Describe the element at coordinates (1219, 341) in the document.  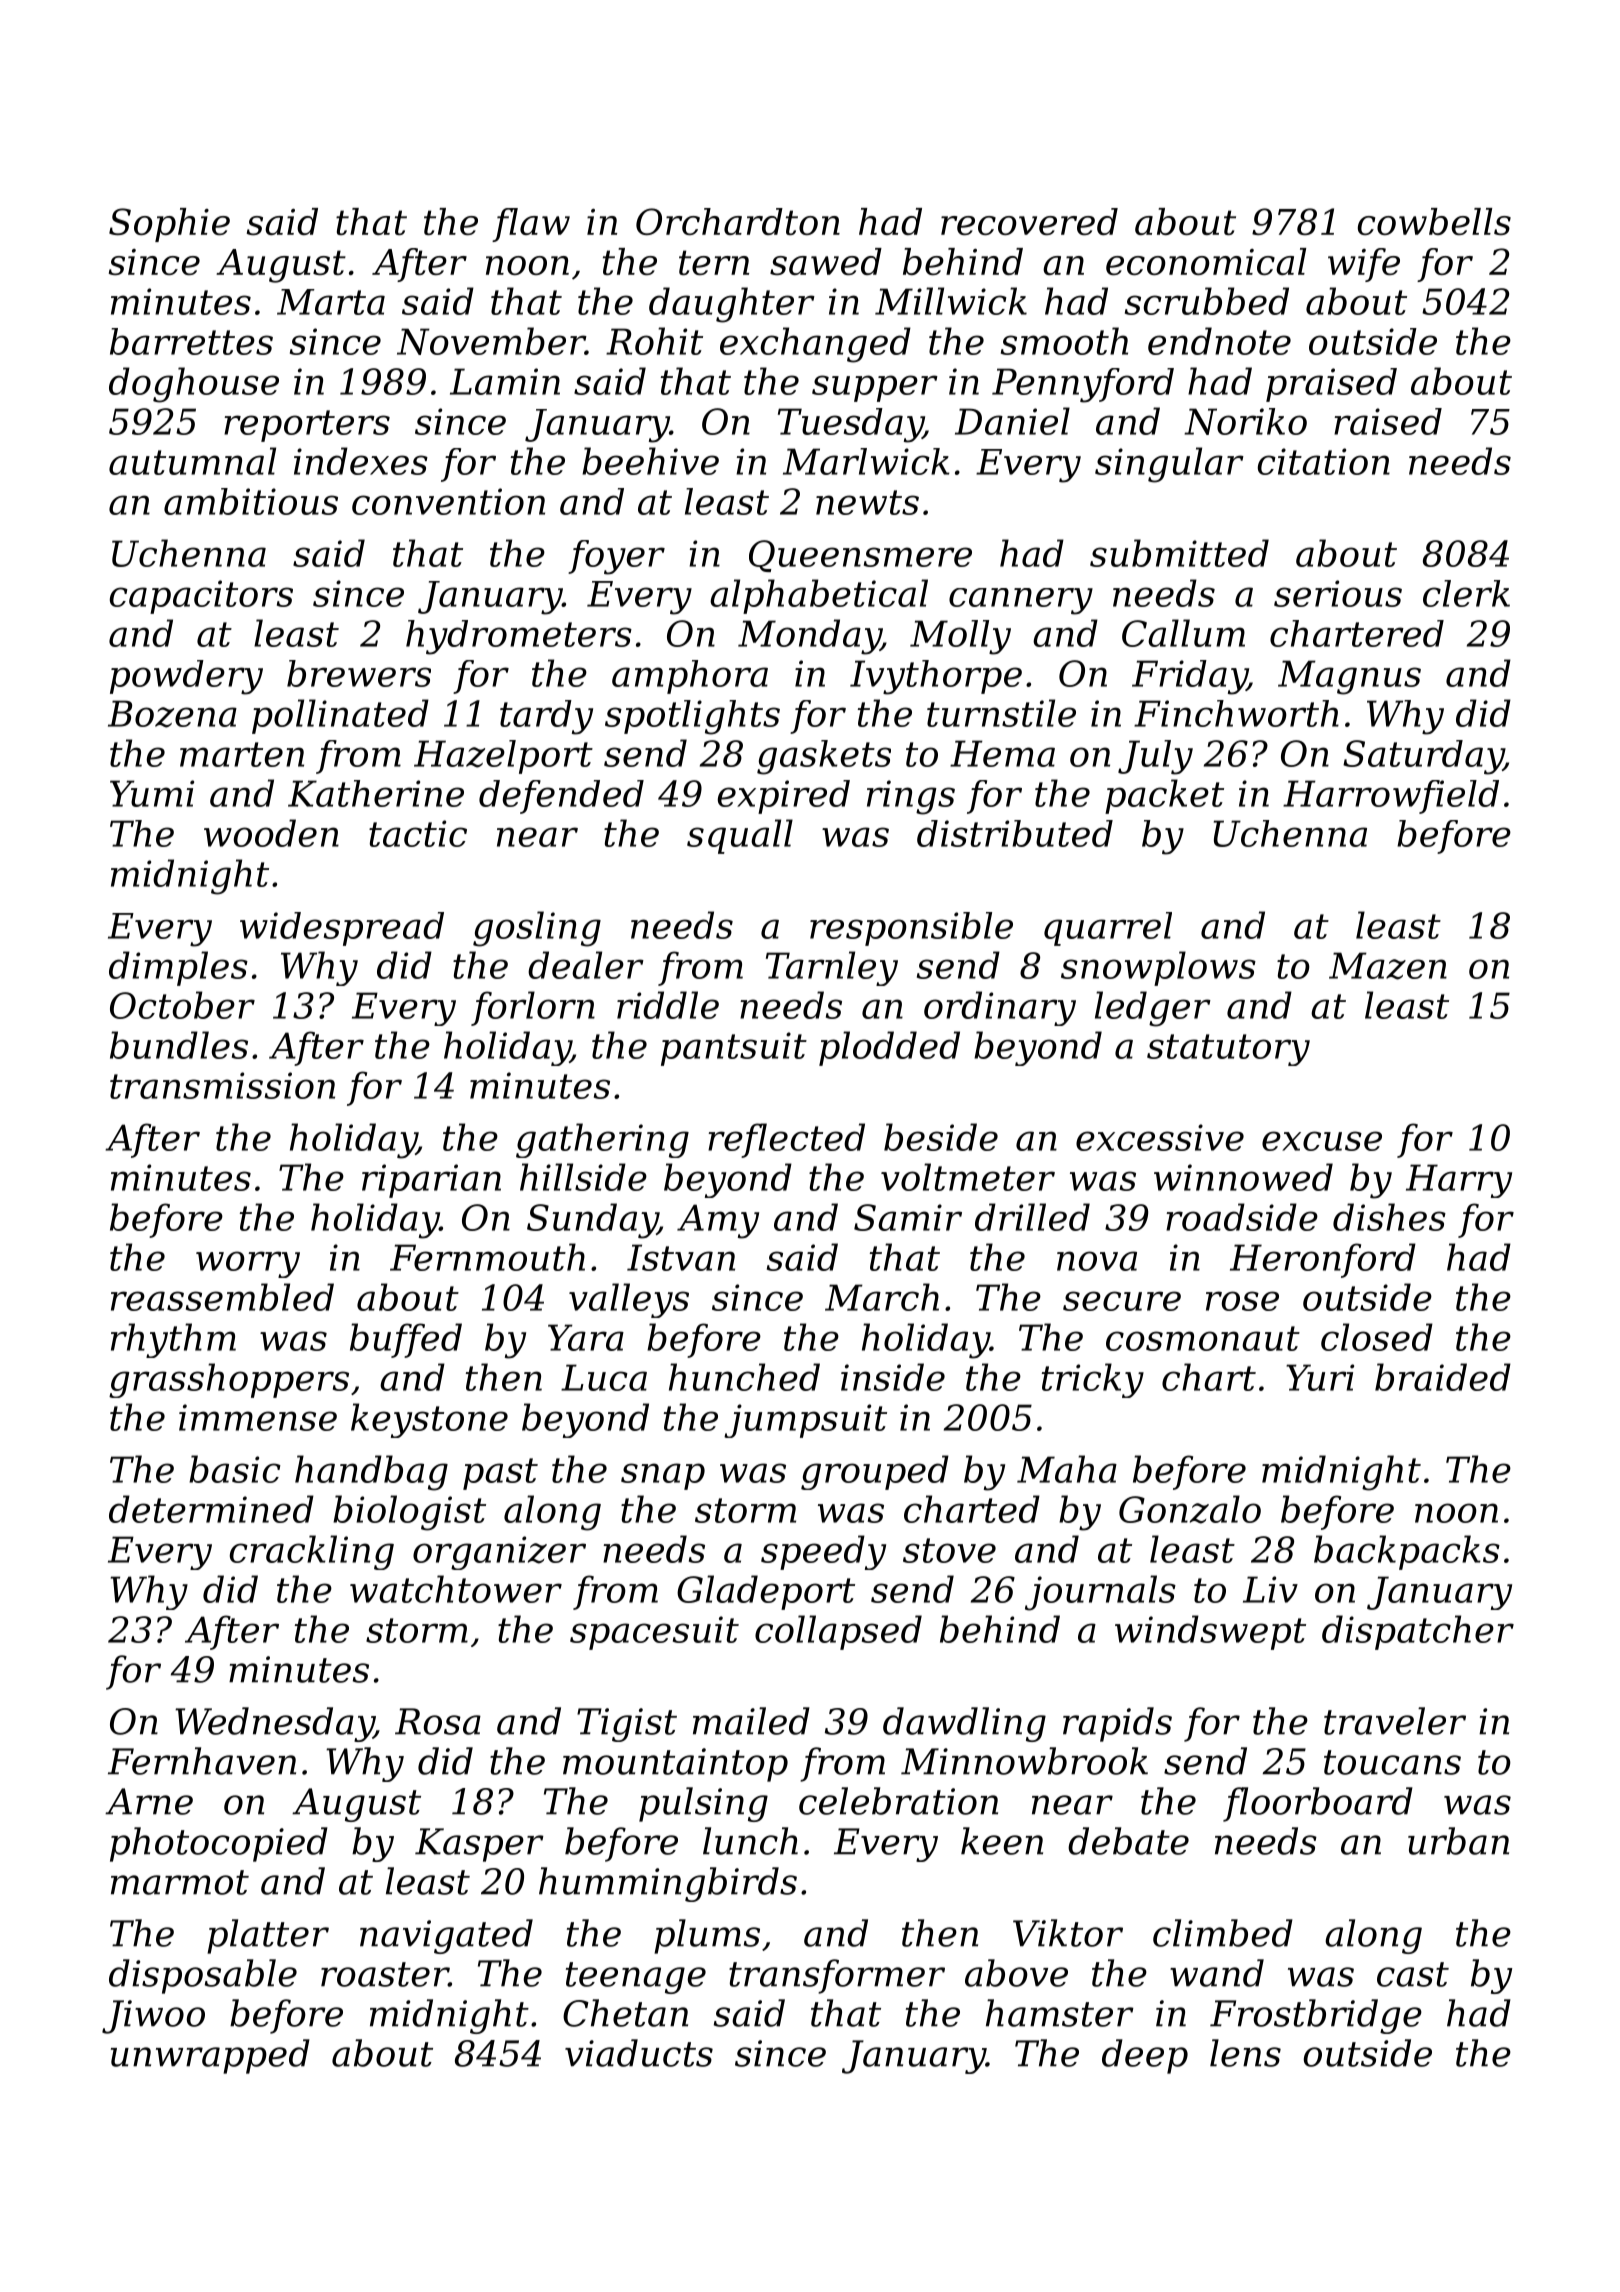
I see `endnote` at that location.
